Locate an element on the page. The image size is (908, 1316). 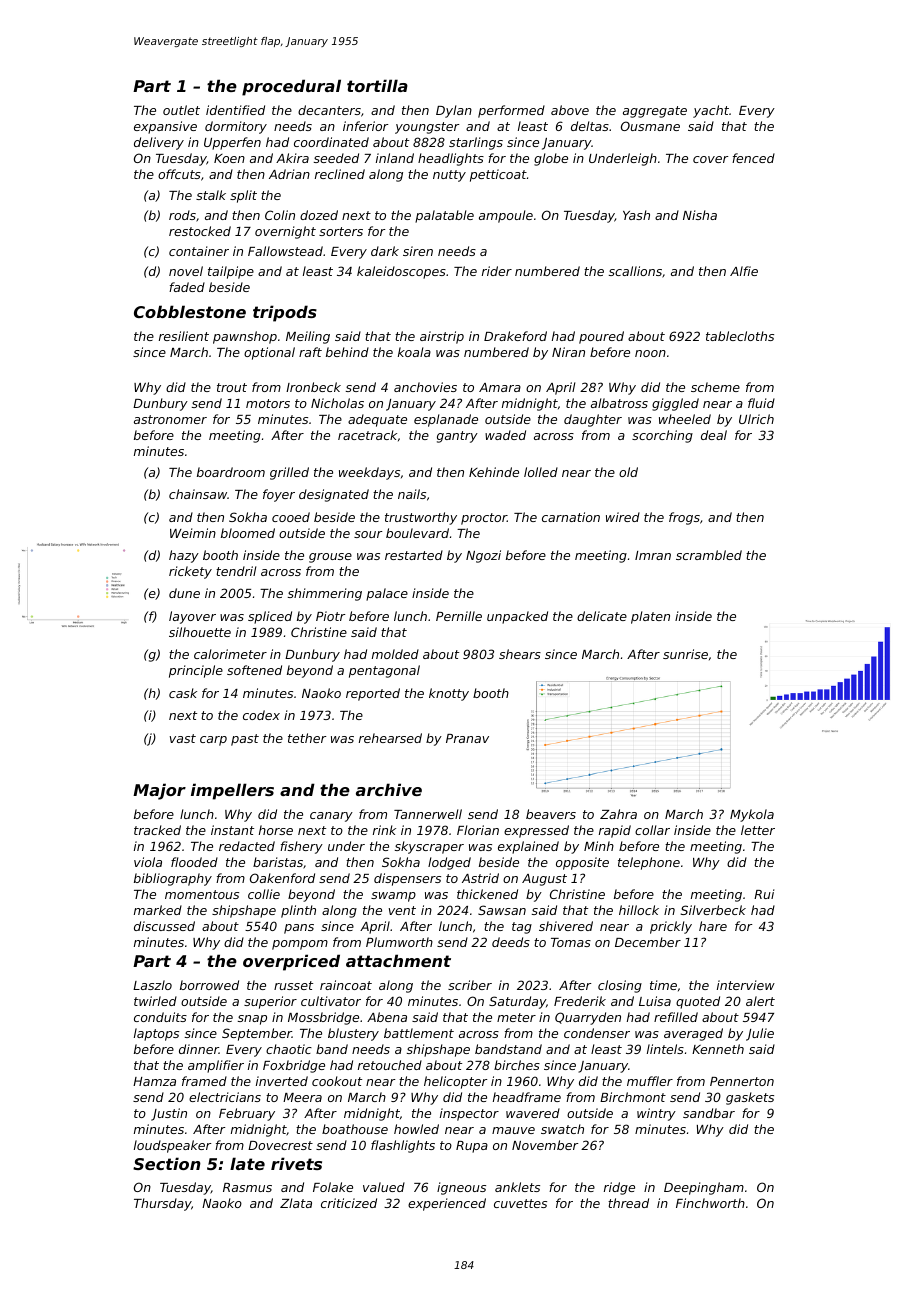
dinner is located at coordinates (199, 1049).
